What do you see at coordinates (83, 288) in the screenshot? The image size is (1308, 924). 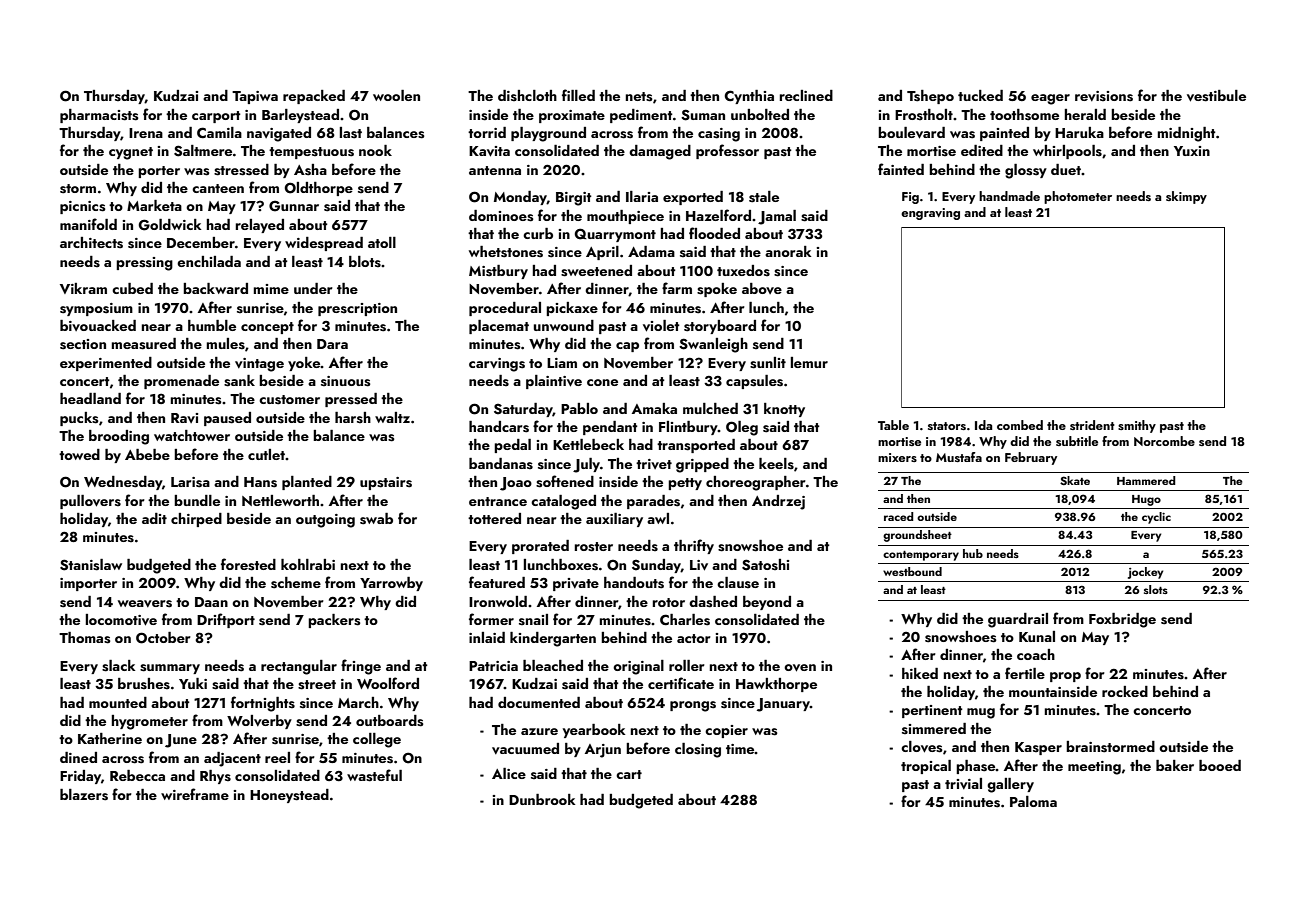 I see `Vikram` at bounding box center [83, 288].
